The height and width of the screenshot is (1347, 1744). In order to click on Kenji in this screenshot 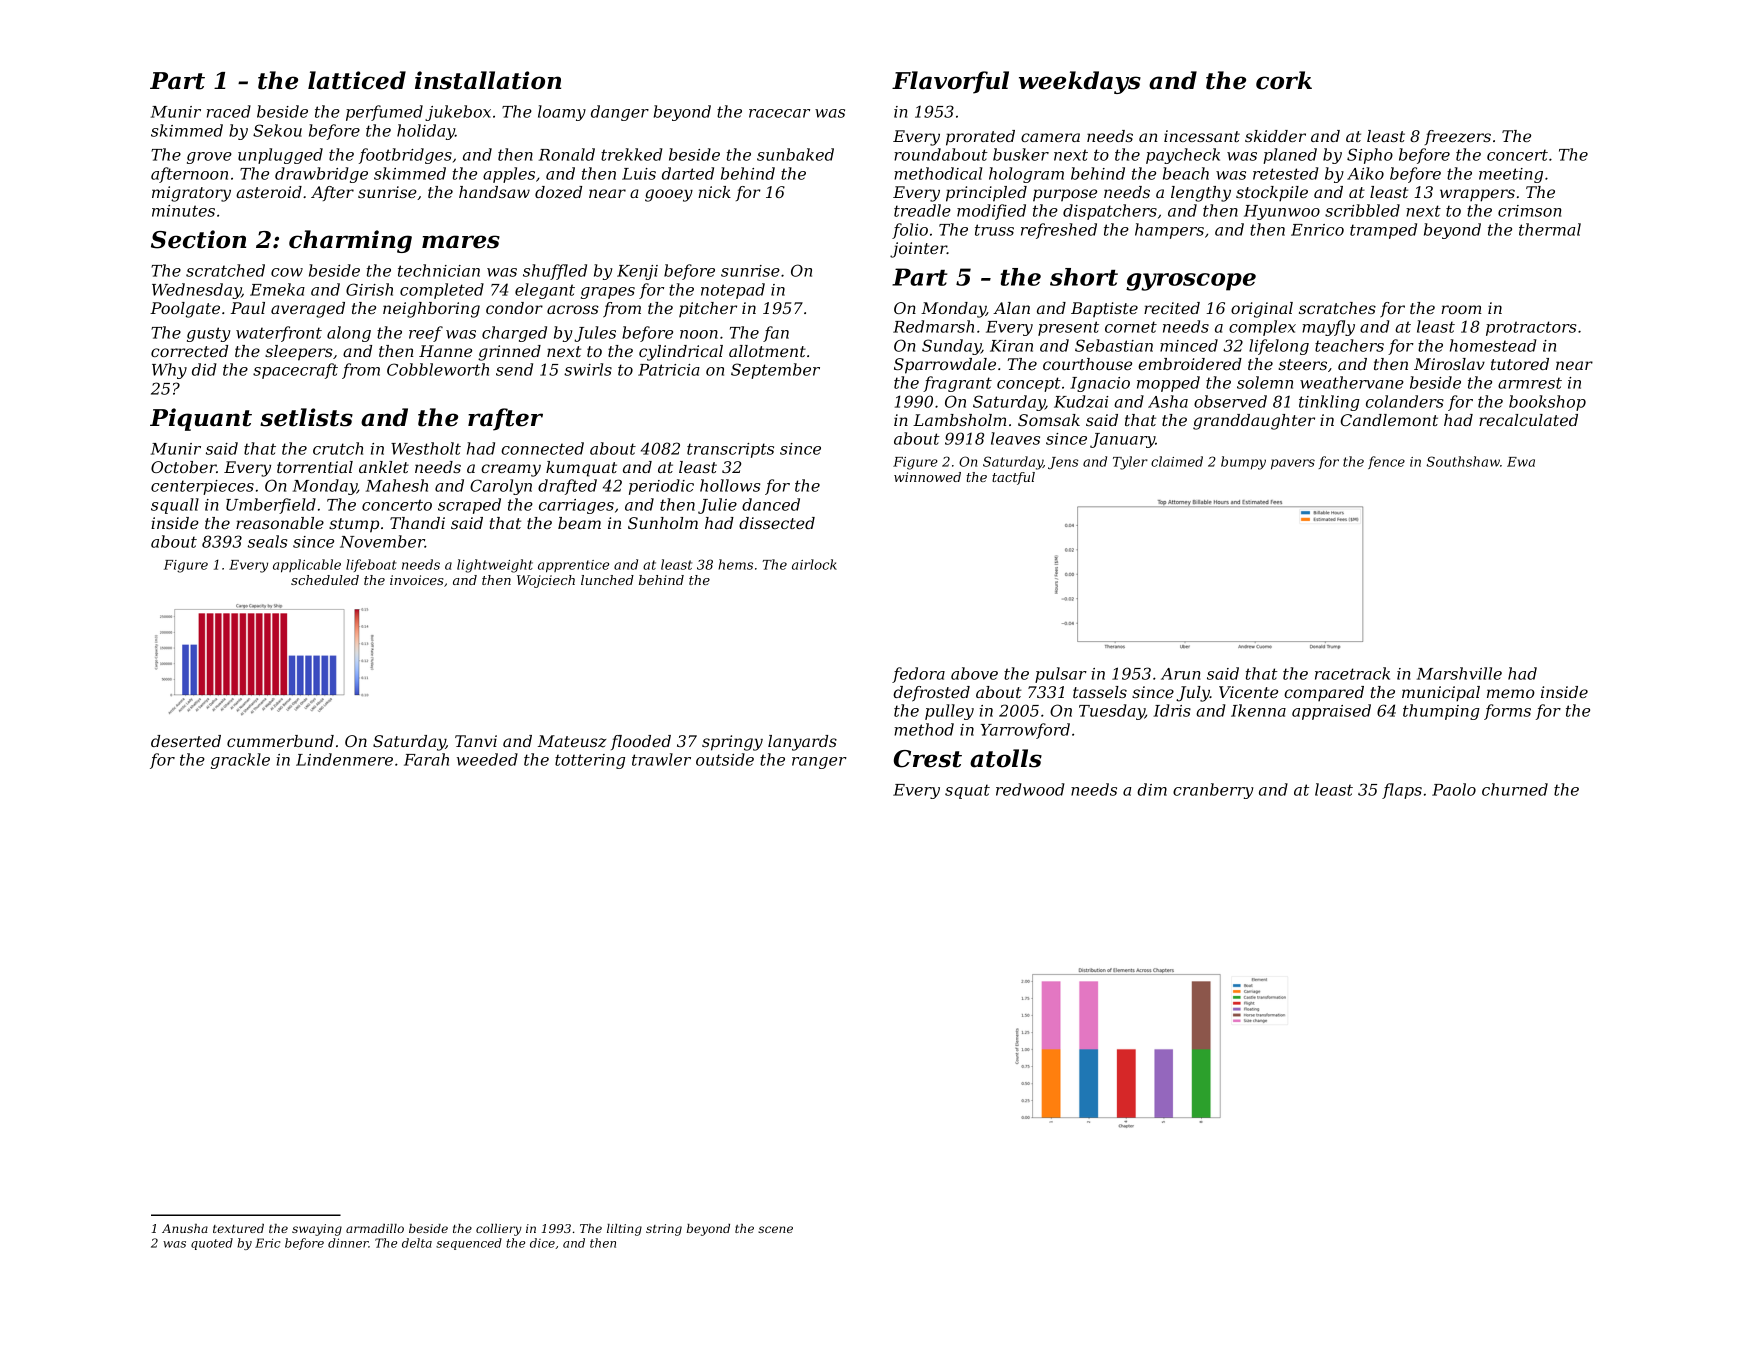, I will do `click(637, 272)`.
